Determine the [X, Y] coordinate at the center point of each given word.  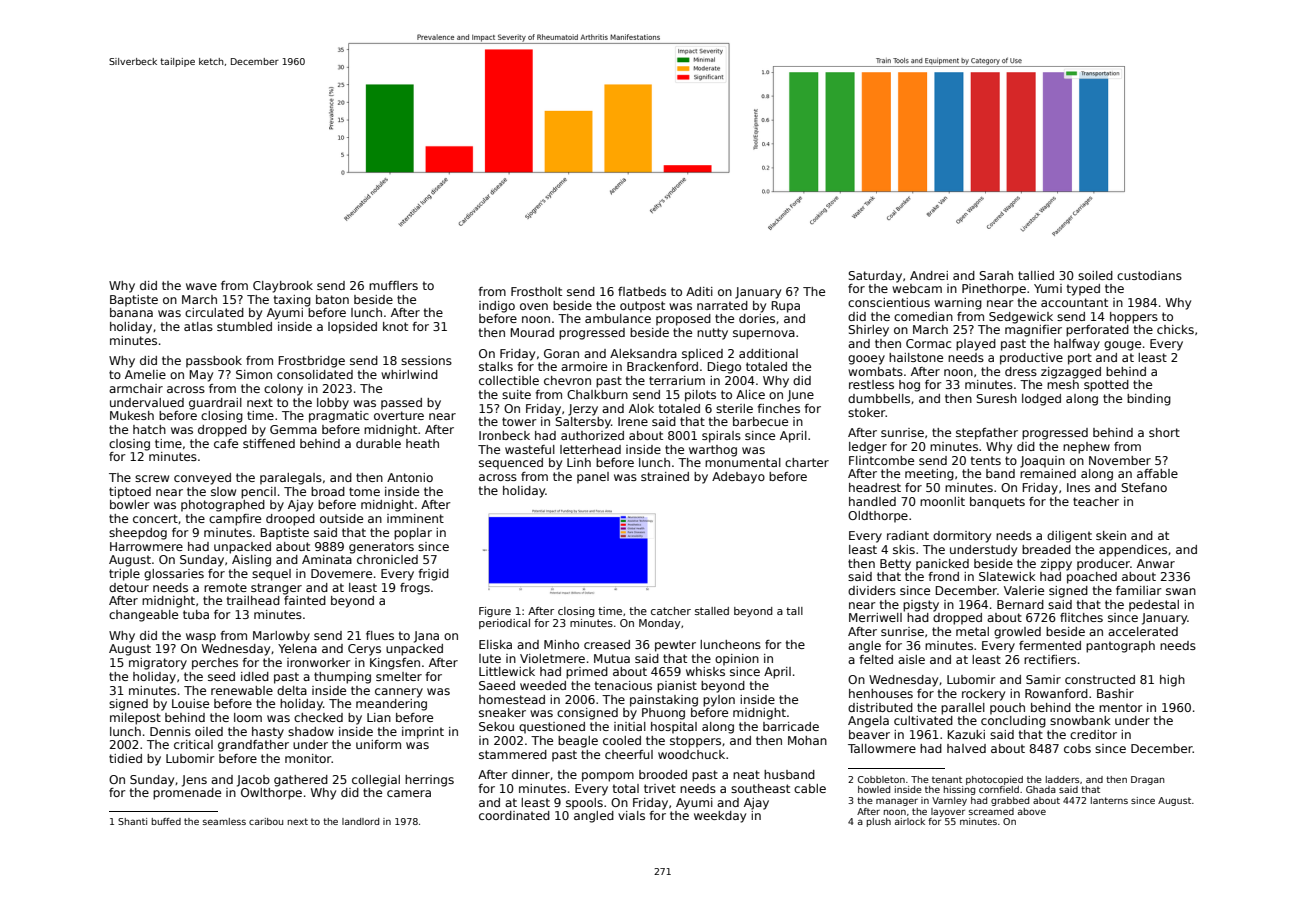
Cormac [928, 343]
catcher [671, 611]
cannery [399, 693]
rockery [983, 695]
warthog [713, 451]
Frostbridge [312, 362]
